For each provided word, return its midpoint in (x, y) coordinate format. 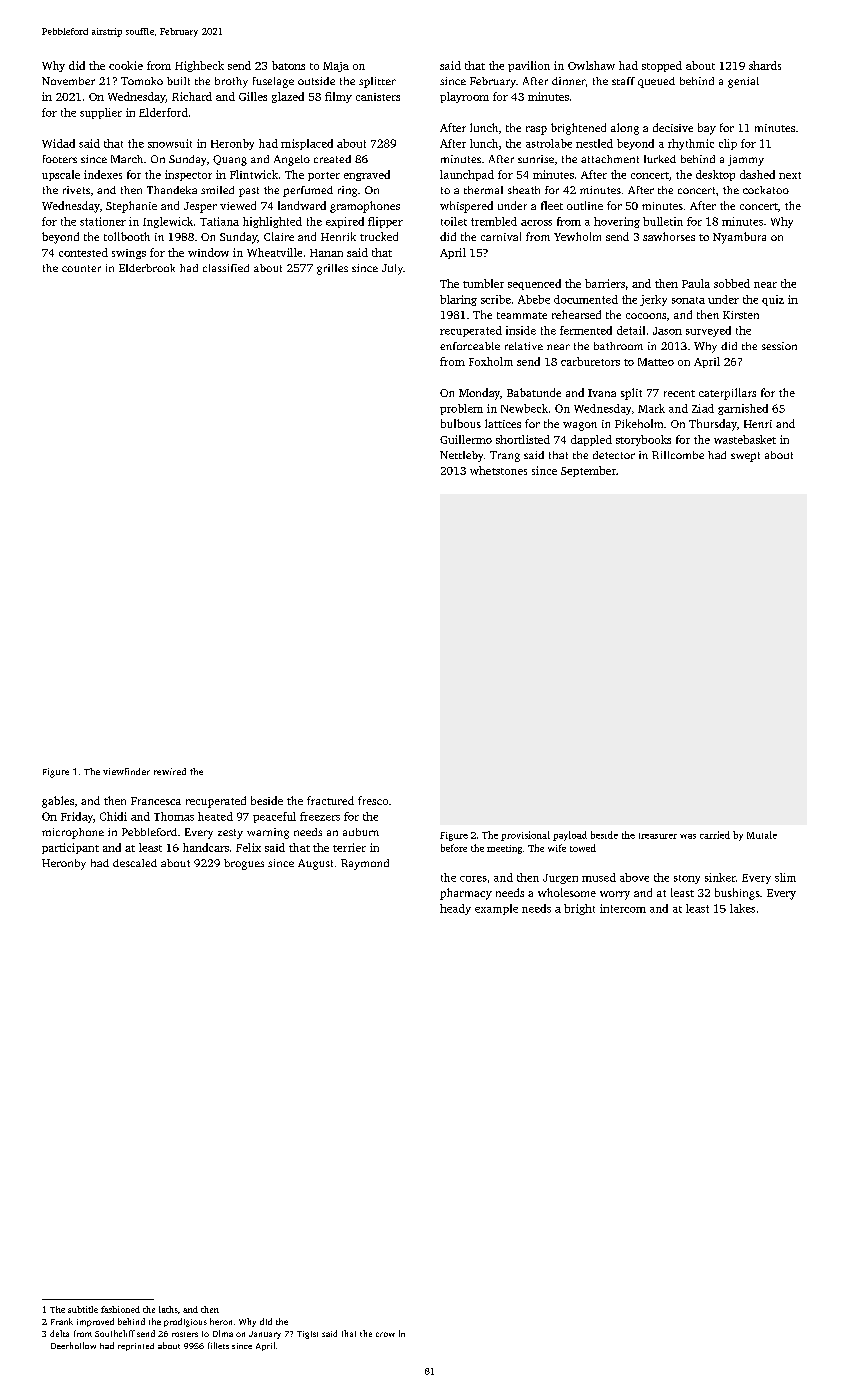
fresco (373, 800)
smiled (217, 190)
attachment (610, 159)
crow (385, 1334)
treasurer (658, 836)
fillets (218, 1345)
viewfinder (126, 771)
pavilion (529, 66)
